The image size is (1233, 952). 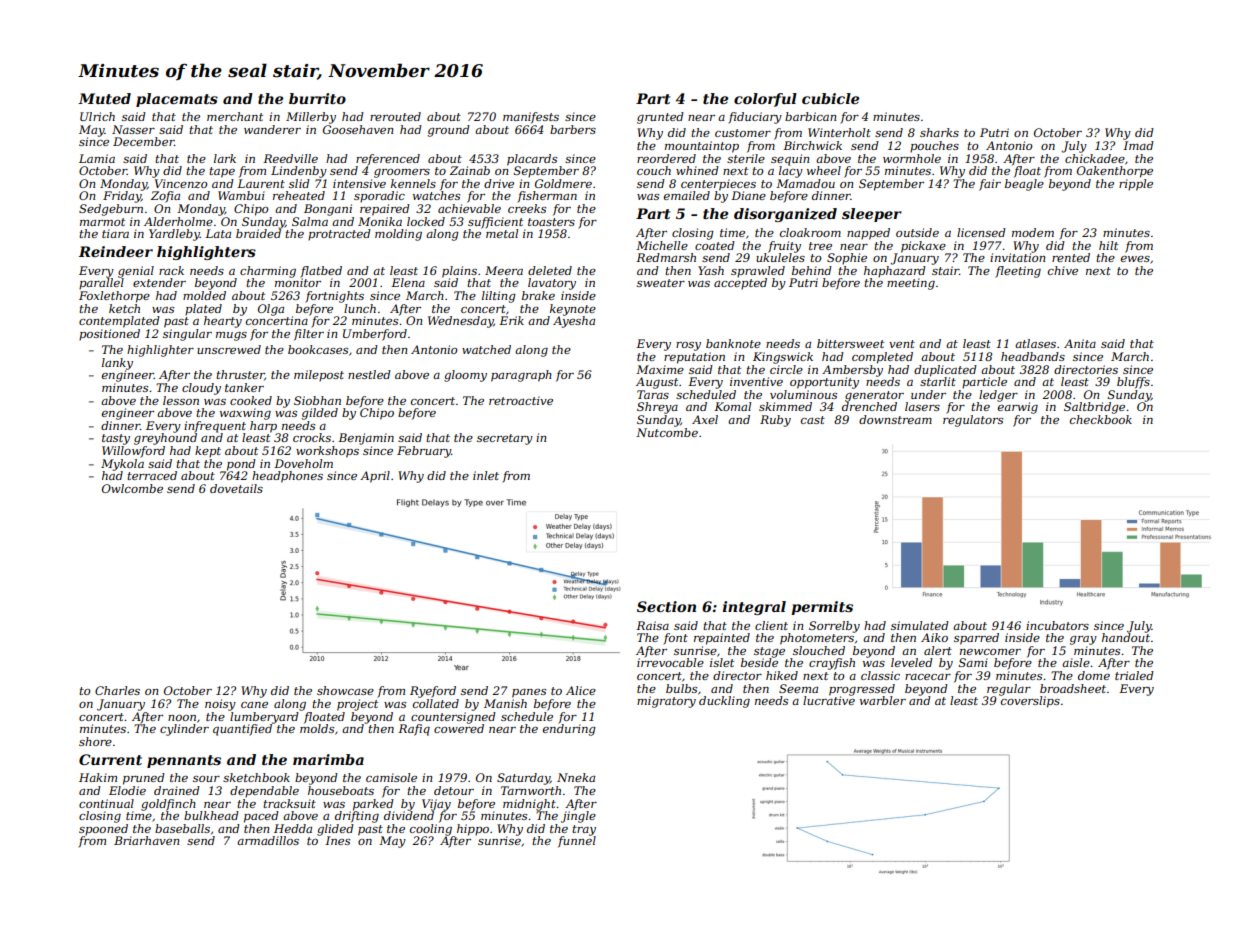 I want to click on Reedville, so click(x=290, y=158).
